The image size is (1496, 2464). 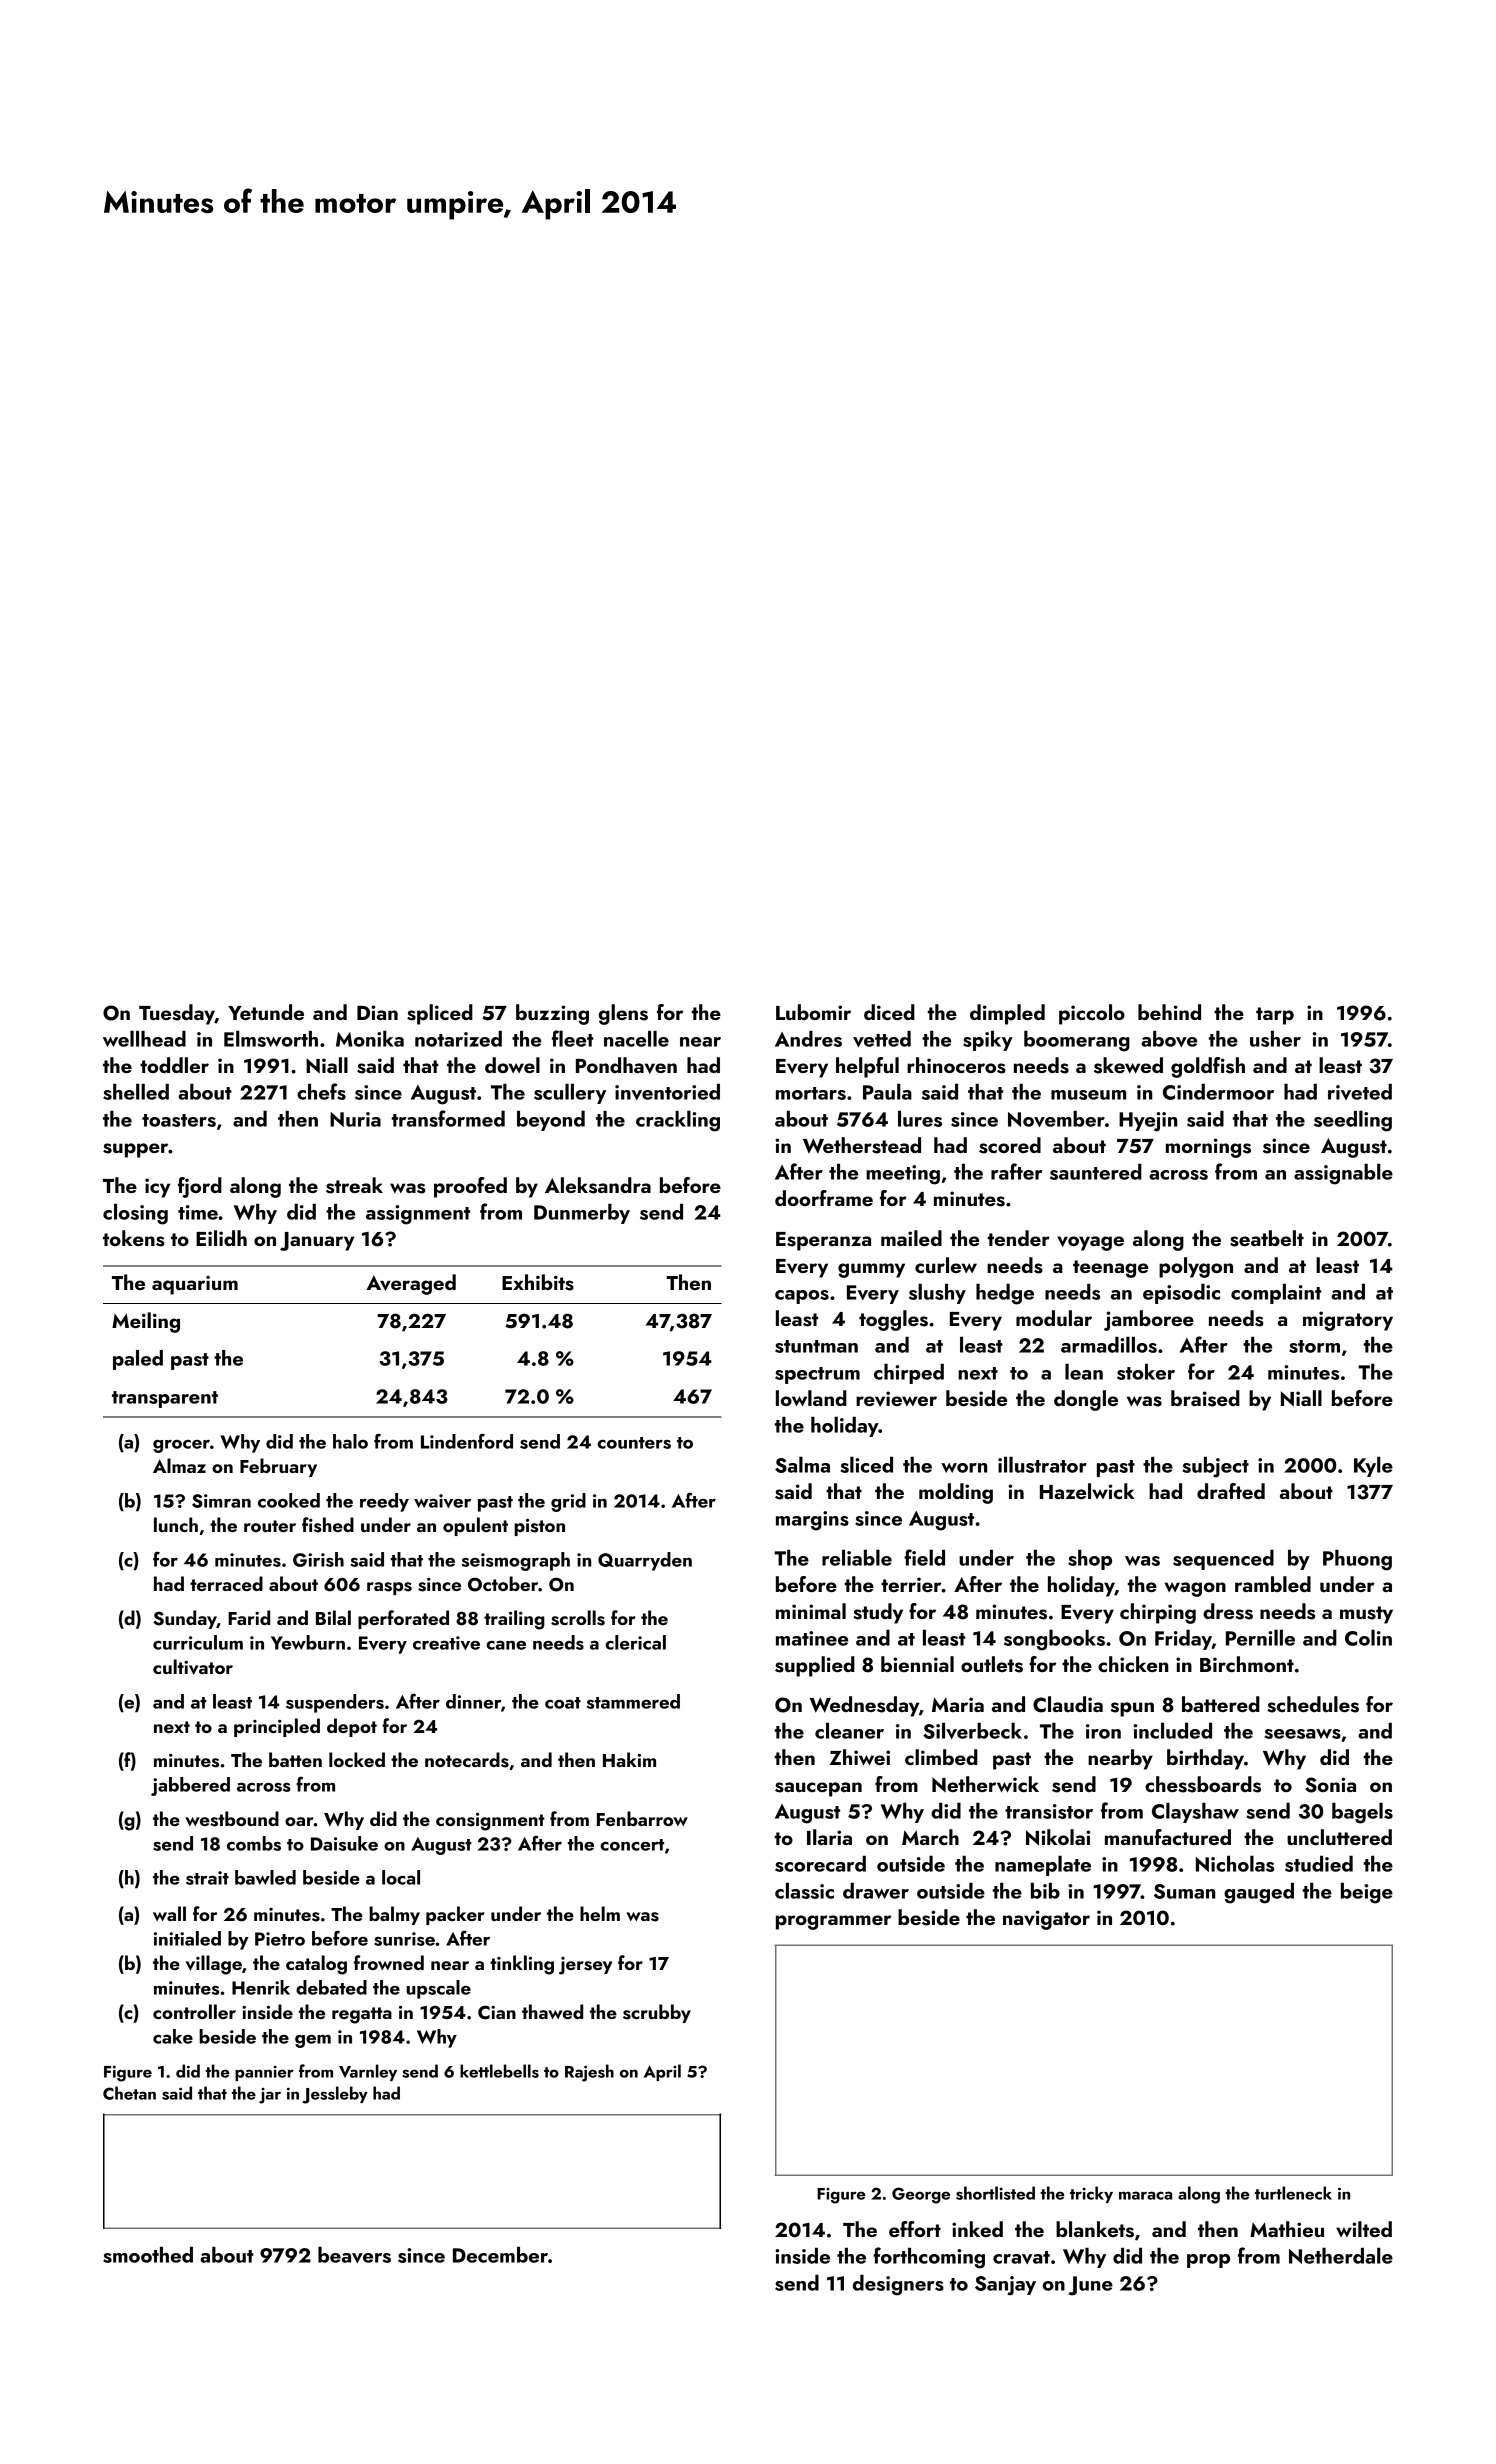 I want to click on principled, so click(x=277, y=1727).
